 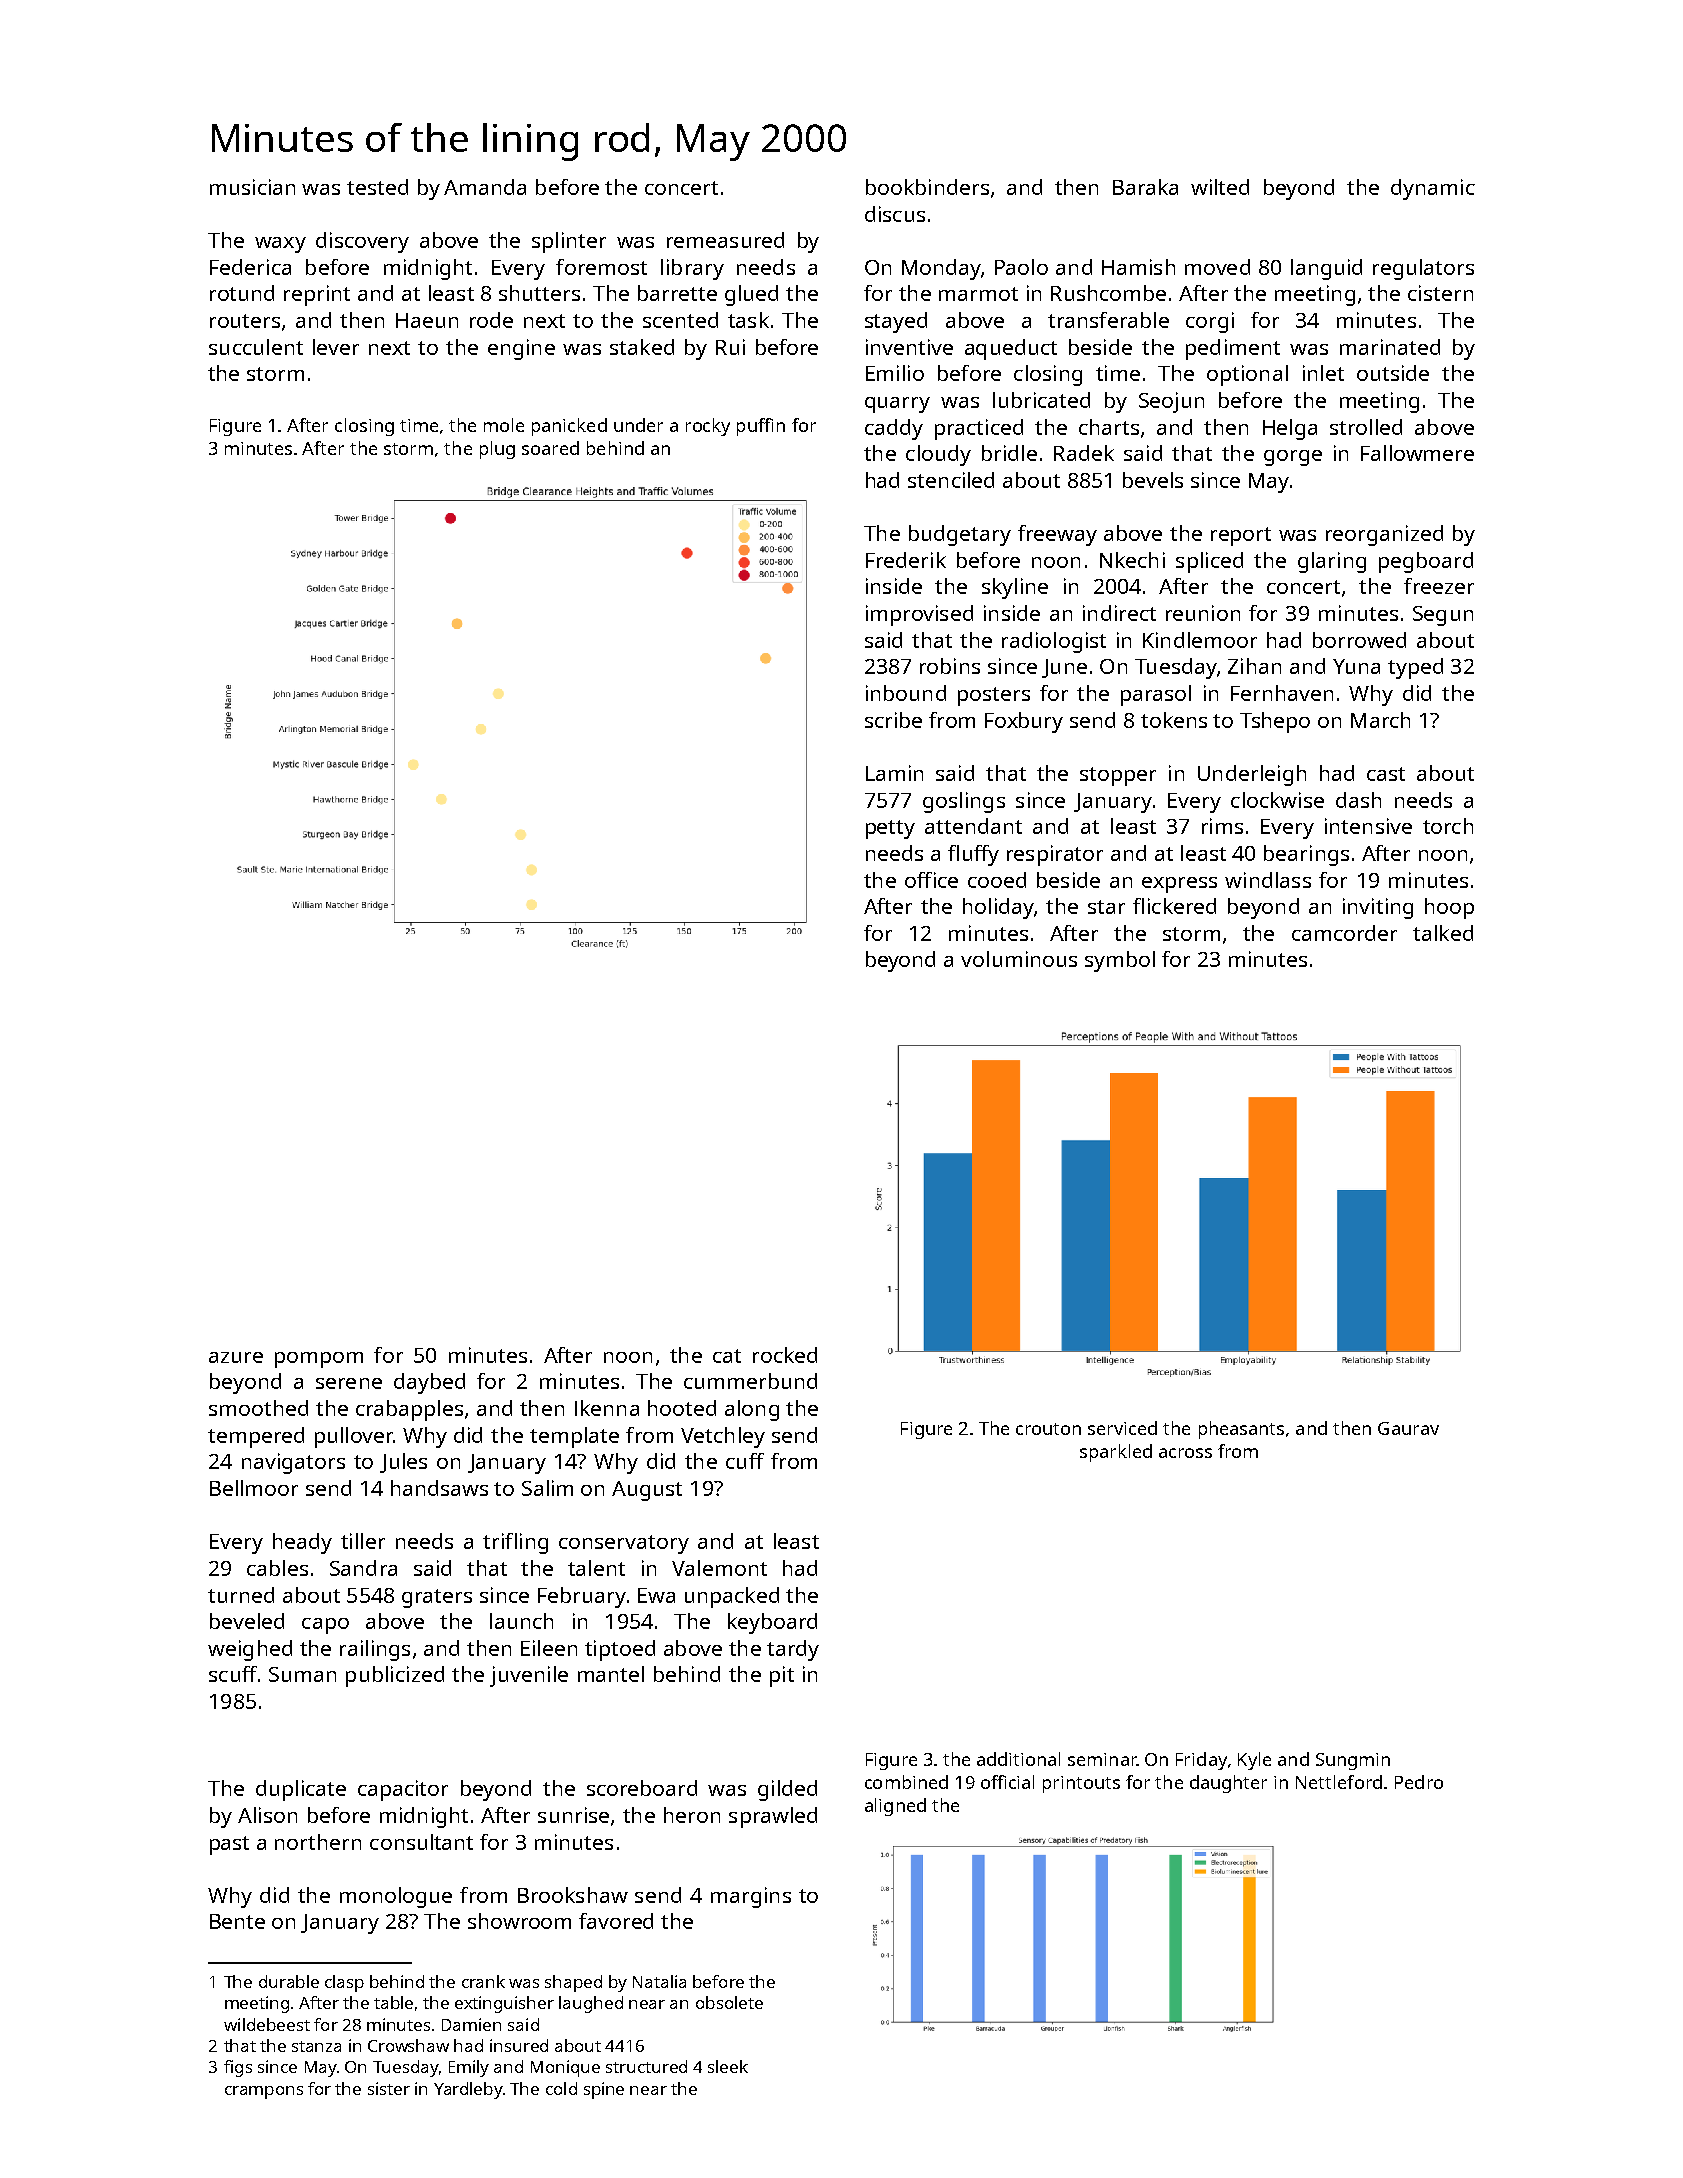 I want to click on Alison, so click(x=267, y=1815).
